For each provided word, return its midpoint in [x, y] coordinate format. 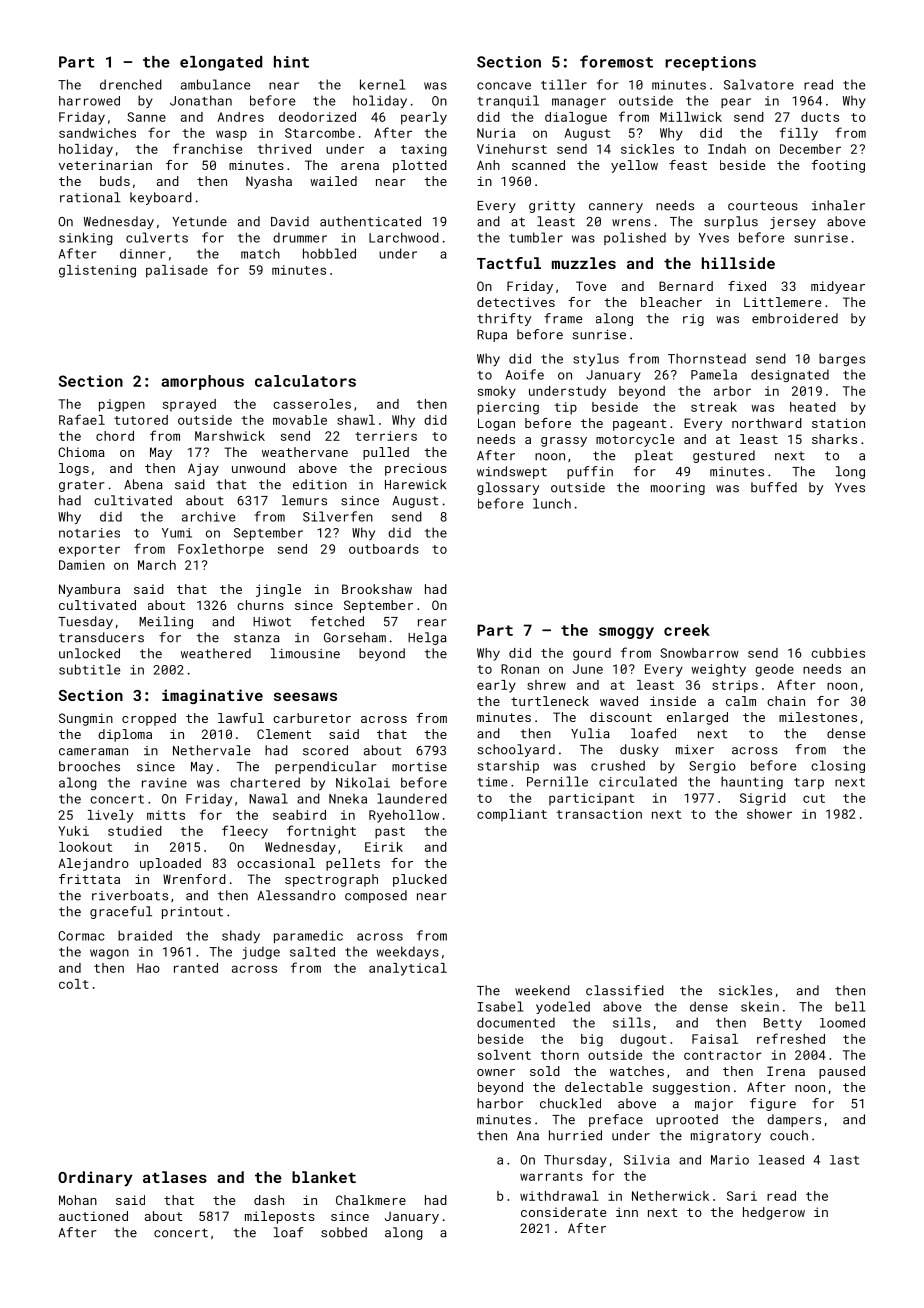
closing [838, 766]
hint [291, 62]
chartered [265, 782]
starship [508, 766]
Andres [240, 117]
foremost [616, 61]
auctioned [93, 1216]
